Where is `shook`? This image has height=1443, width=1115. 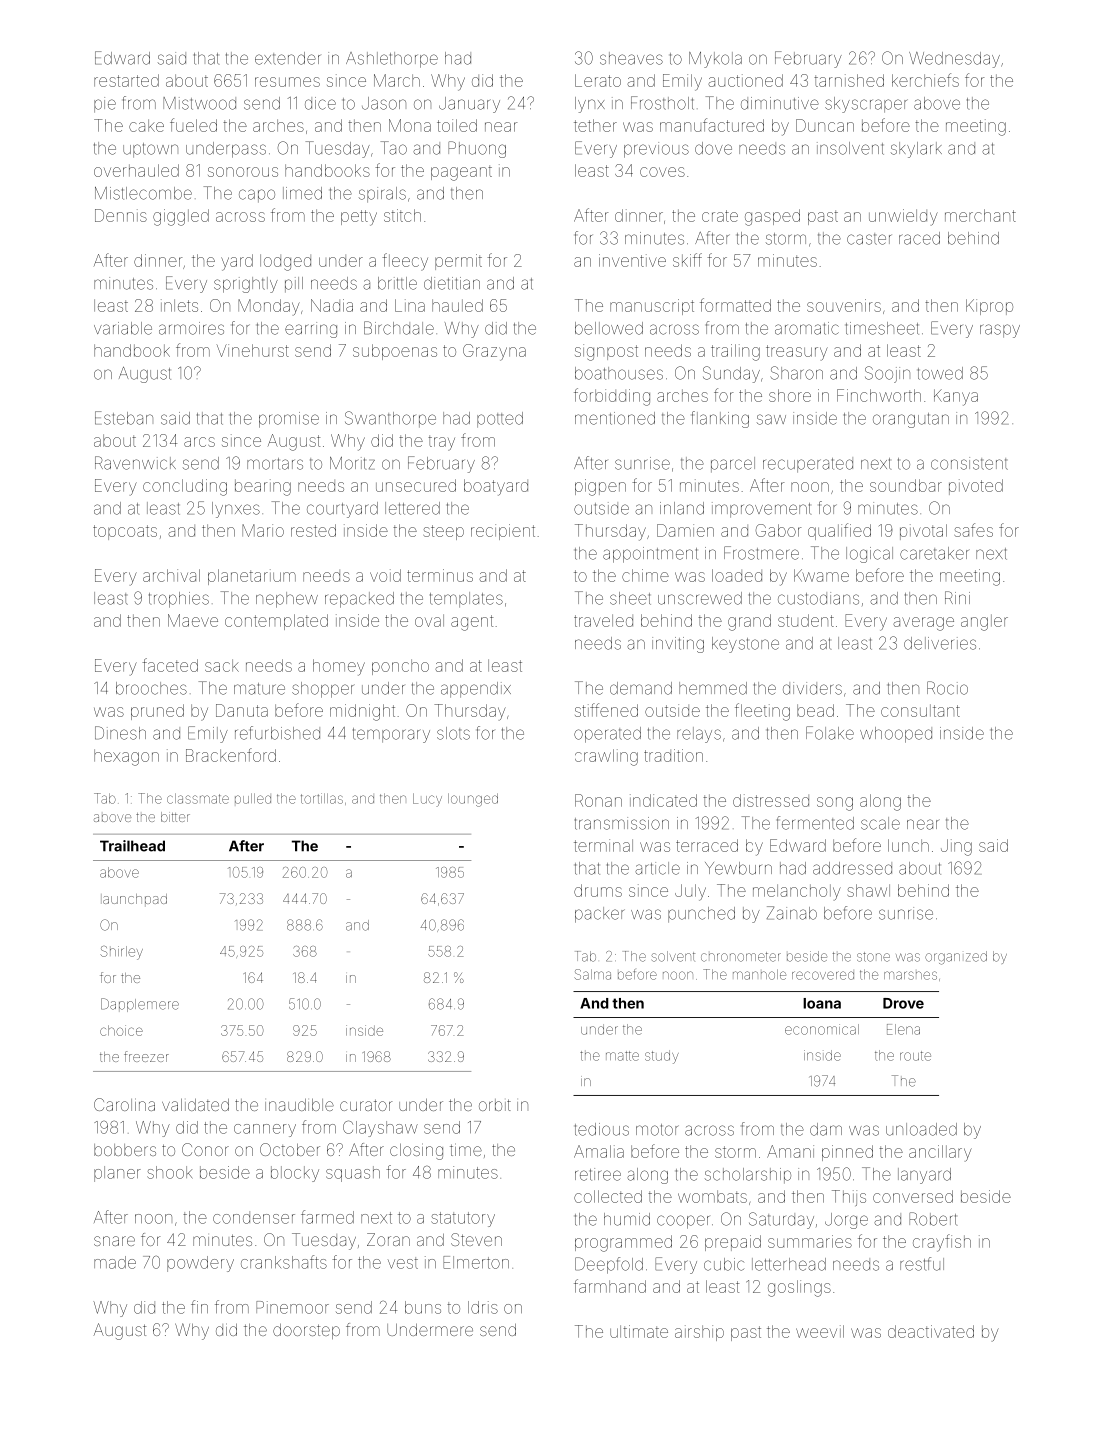
shook is located at coordinates (169, 1172).
